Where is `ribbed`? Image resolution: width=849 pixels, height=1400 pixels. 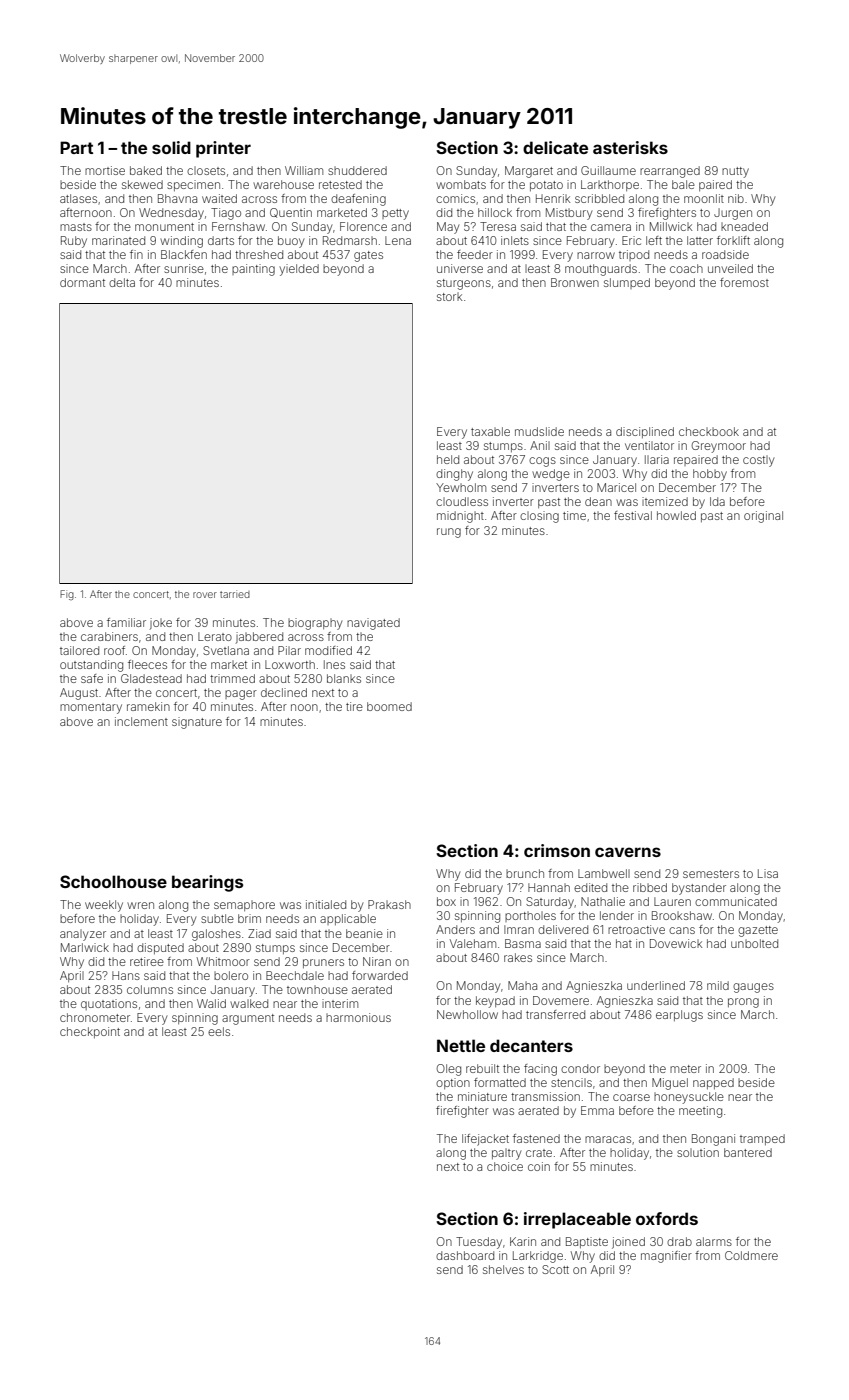
ribbed is located at coordinates (650, 887).
